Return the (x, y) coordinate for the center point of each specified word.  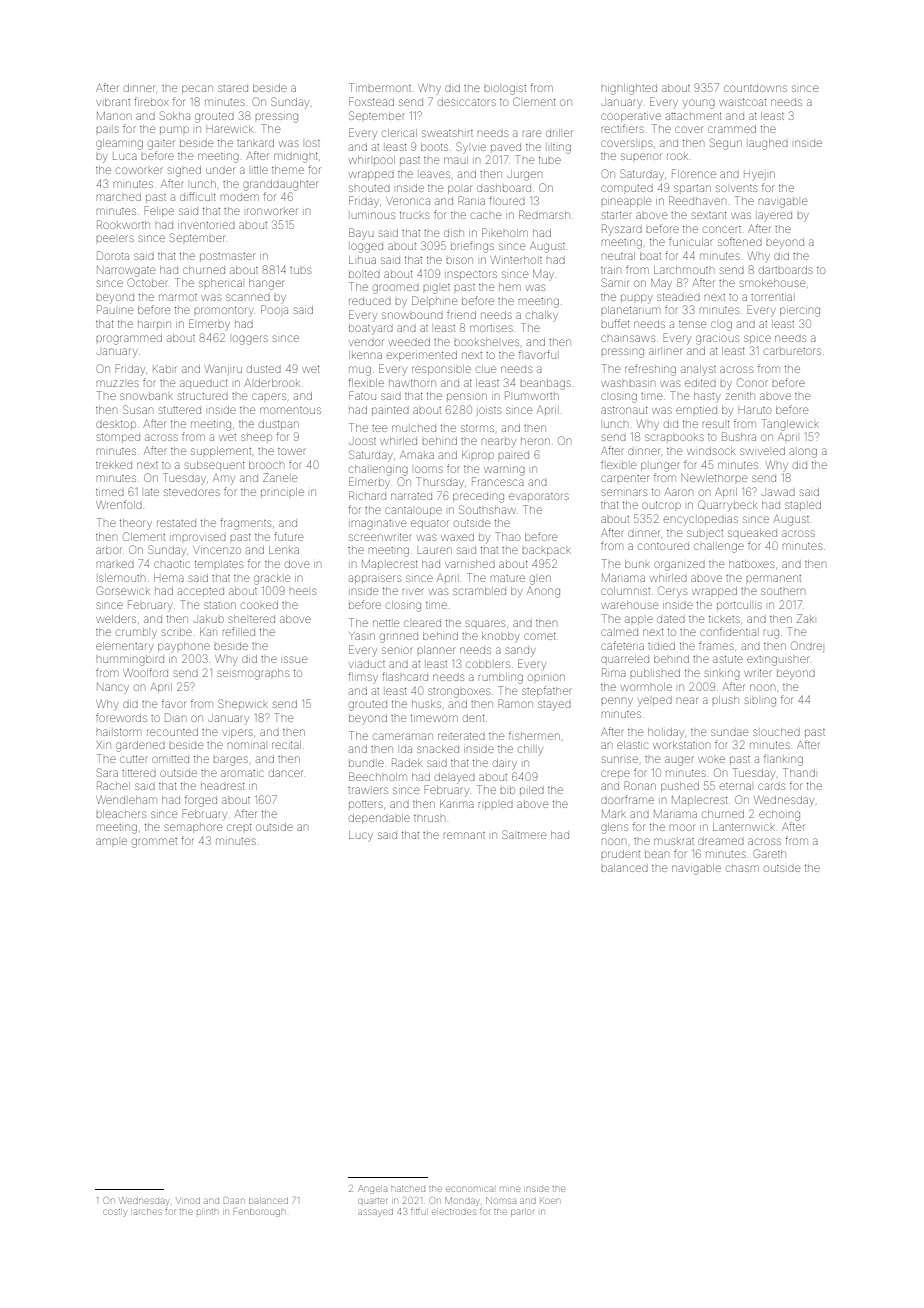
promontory (224, 312)
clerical (399, 133)
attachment (694, 116)
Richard (367, 495)
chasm (742, 868)
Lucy (361, 835)
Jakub (209, 619)
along (803, 453)
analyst (698, 369)
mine (510, 1189)
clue (486, 369)
